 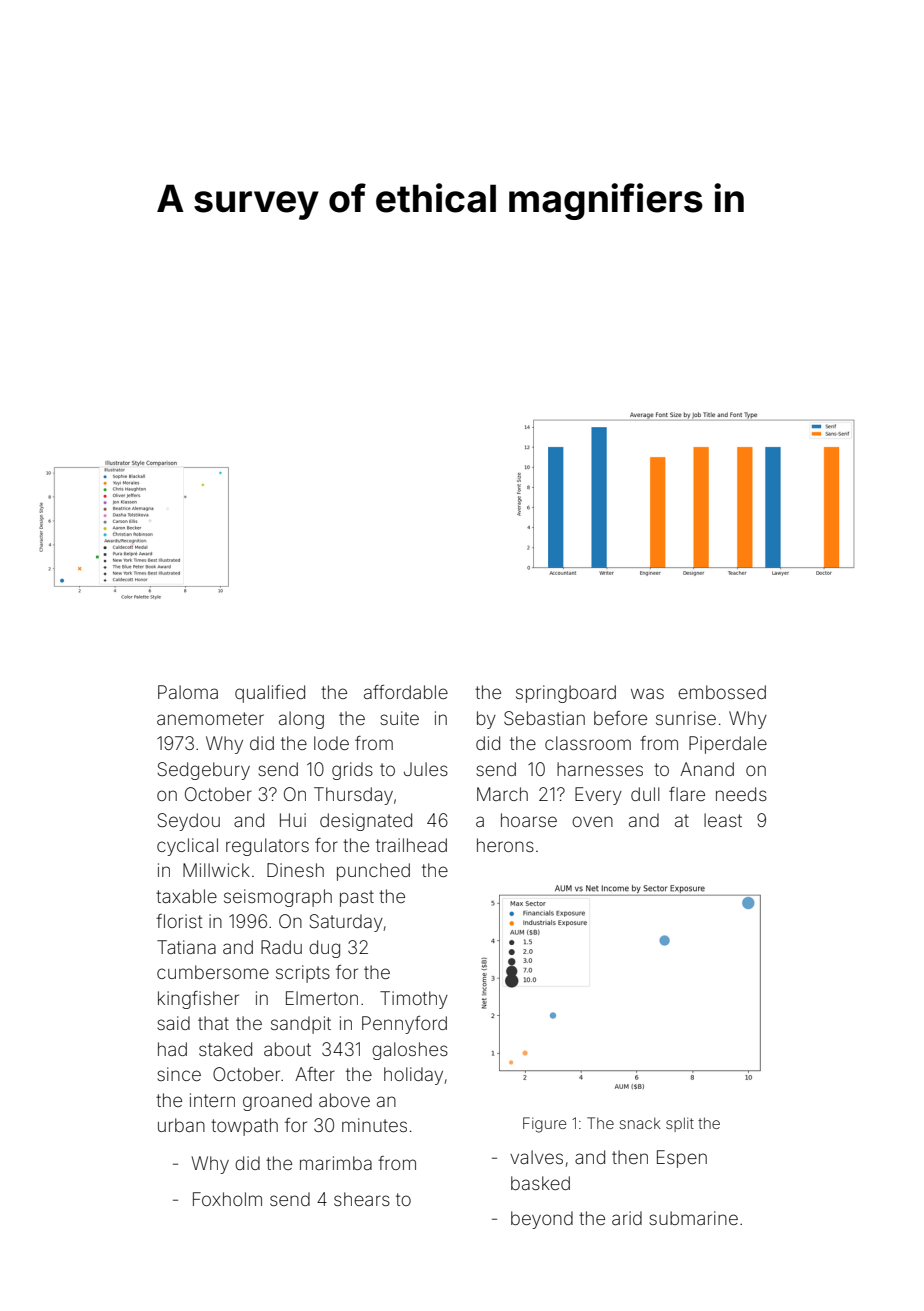 What do you see at coordinates (529, 820) in the screenshot?
I see `hoarse` at bounding box center [529, 820].
